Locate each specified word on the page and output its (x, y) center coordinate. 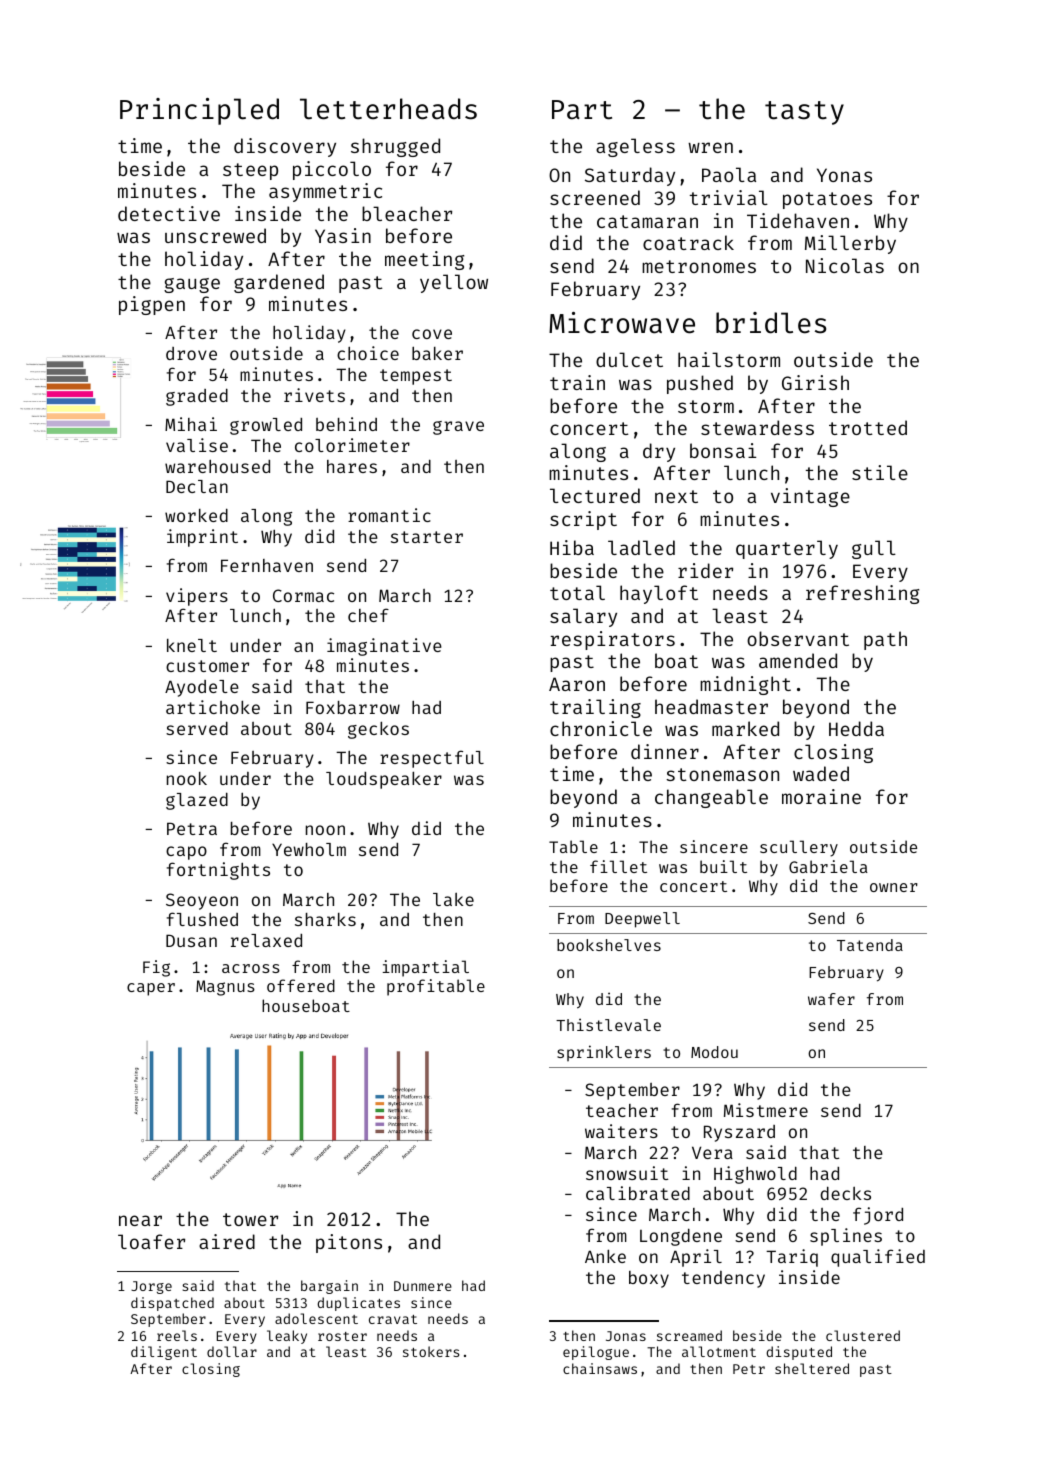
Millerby (850, 244)
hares (352, 466)
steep (250, 171)
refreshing (862, 594)
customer (207, 666)
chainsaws (600, 1368)
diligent (164, 1353)
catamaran (647, 221)
